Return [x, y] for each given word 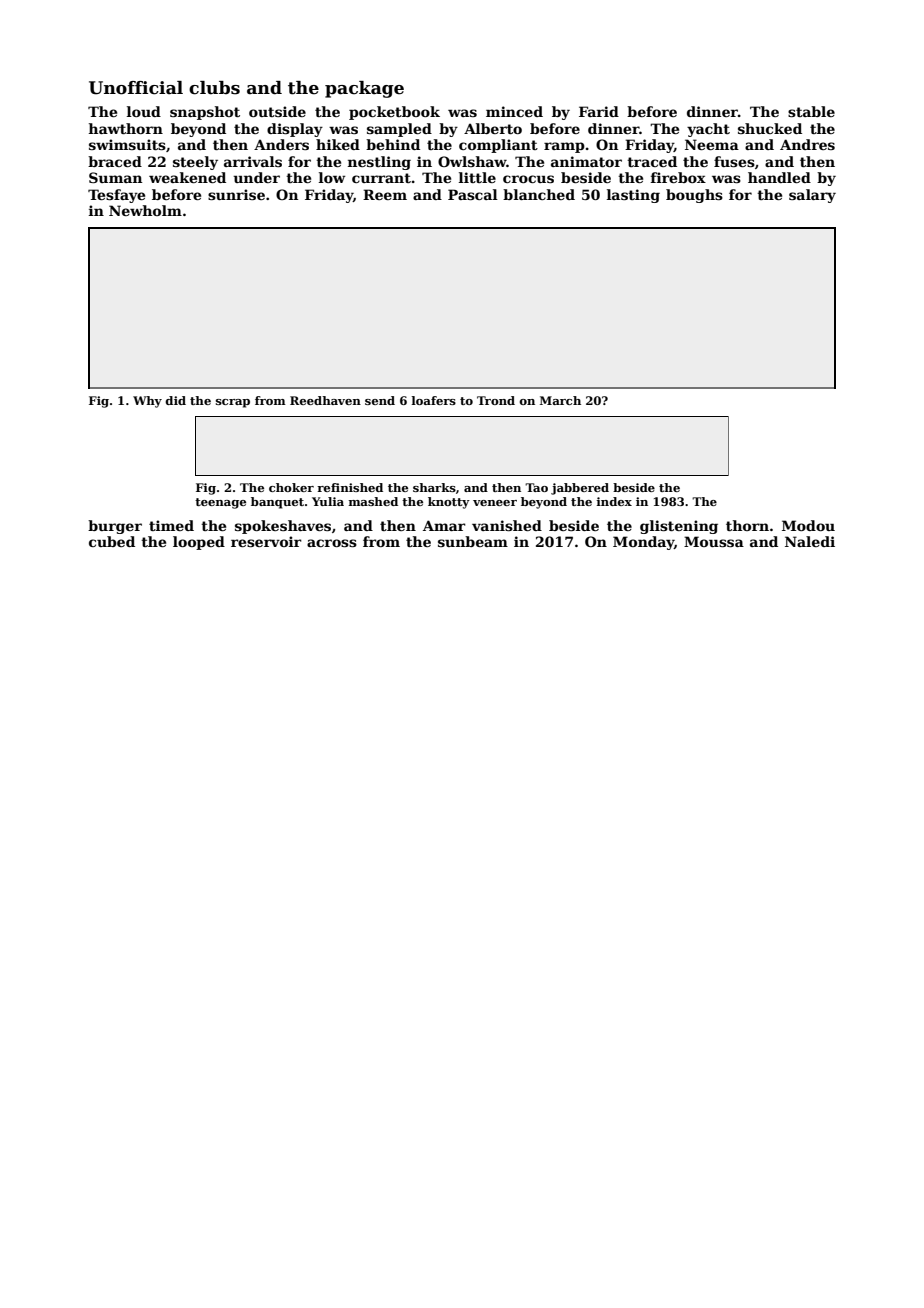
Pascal [473, 194]
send [380, 400]
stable [811, 111]
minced [514, 111]
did [175, 400]
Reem [385, 194]
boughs [694, 196]
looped [199, 543]
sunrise [236, 194]
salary [812, 196]
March [560, 400]
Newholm [145, 210]
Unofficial [136, 88]
